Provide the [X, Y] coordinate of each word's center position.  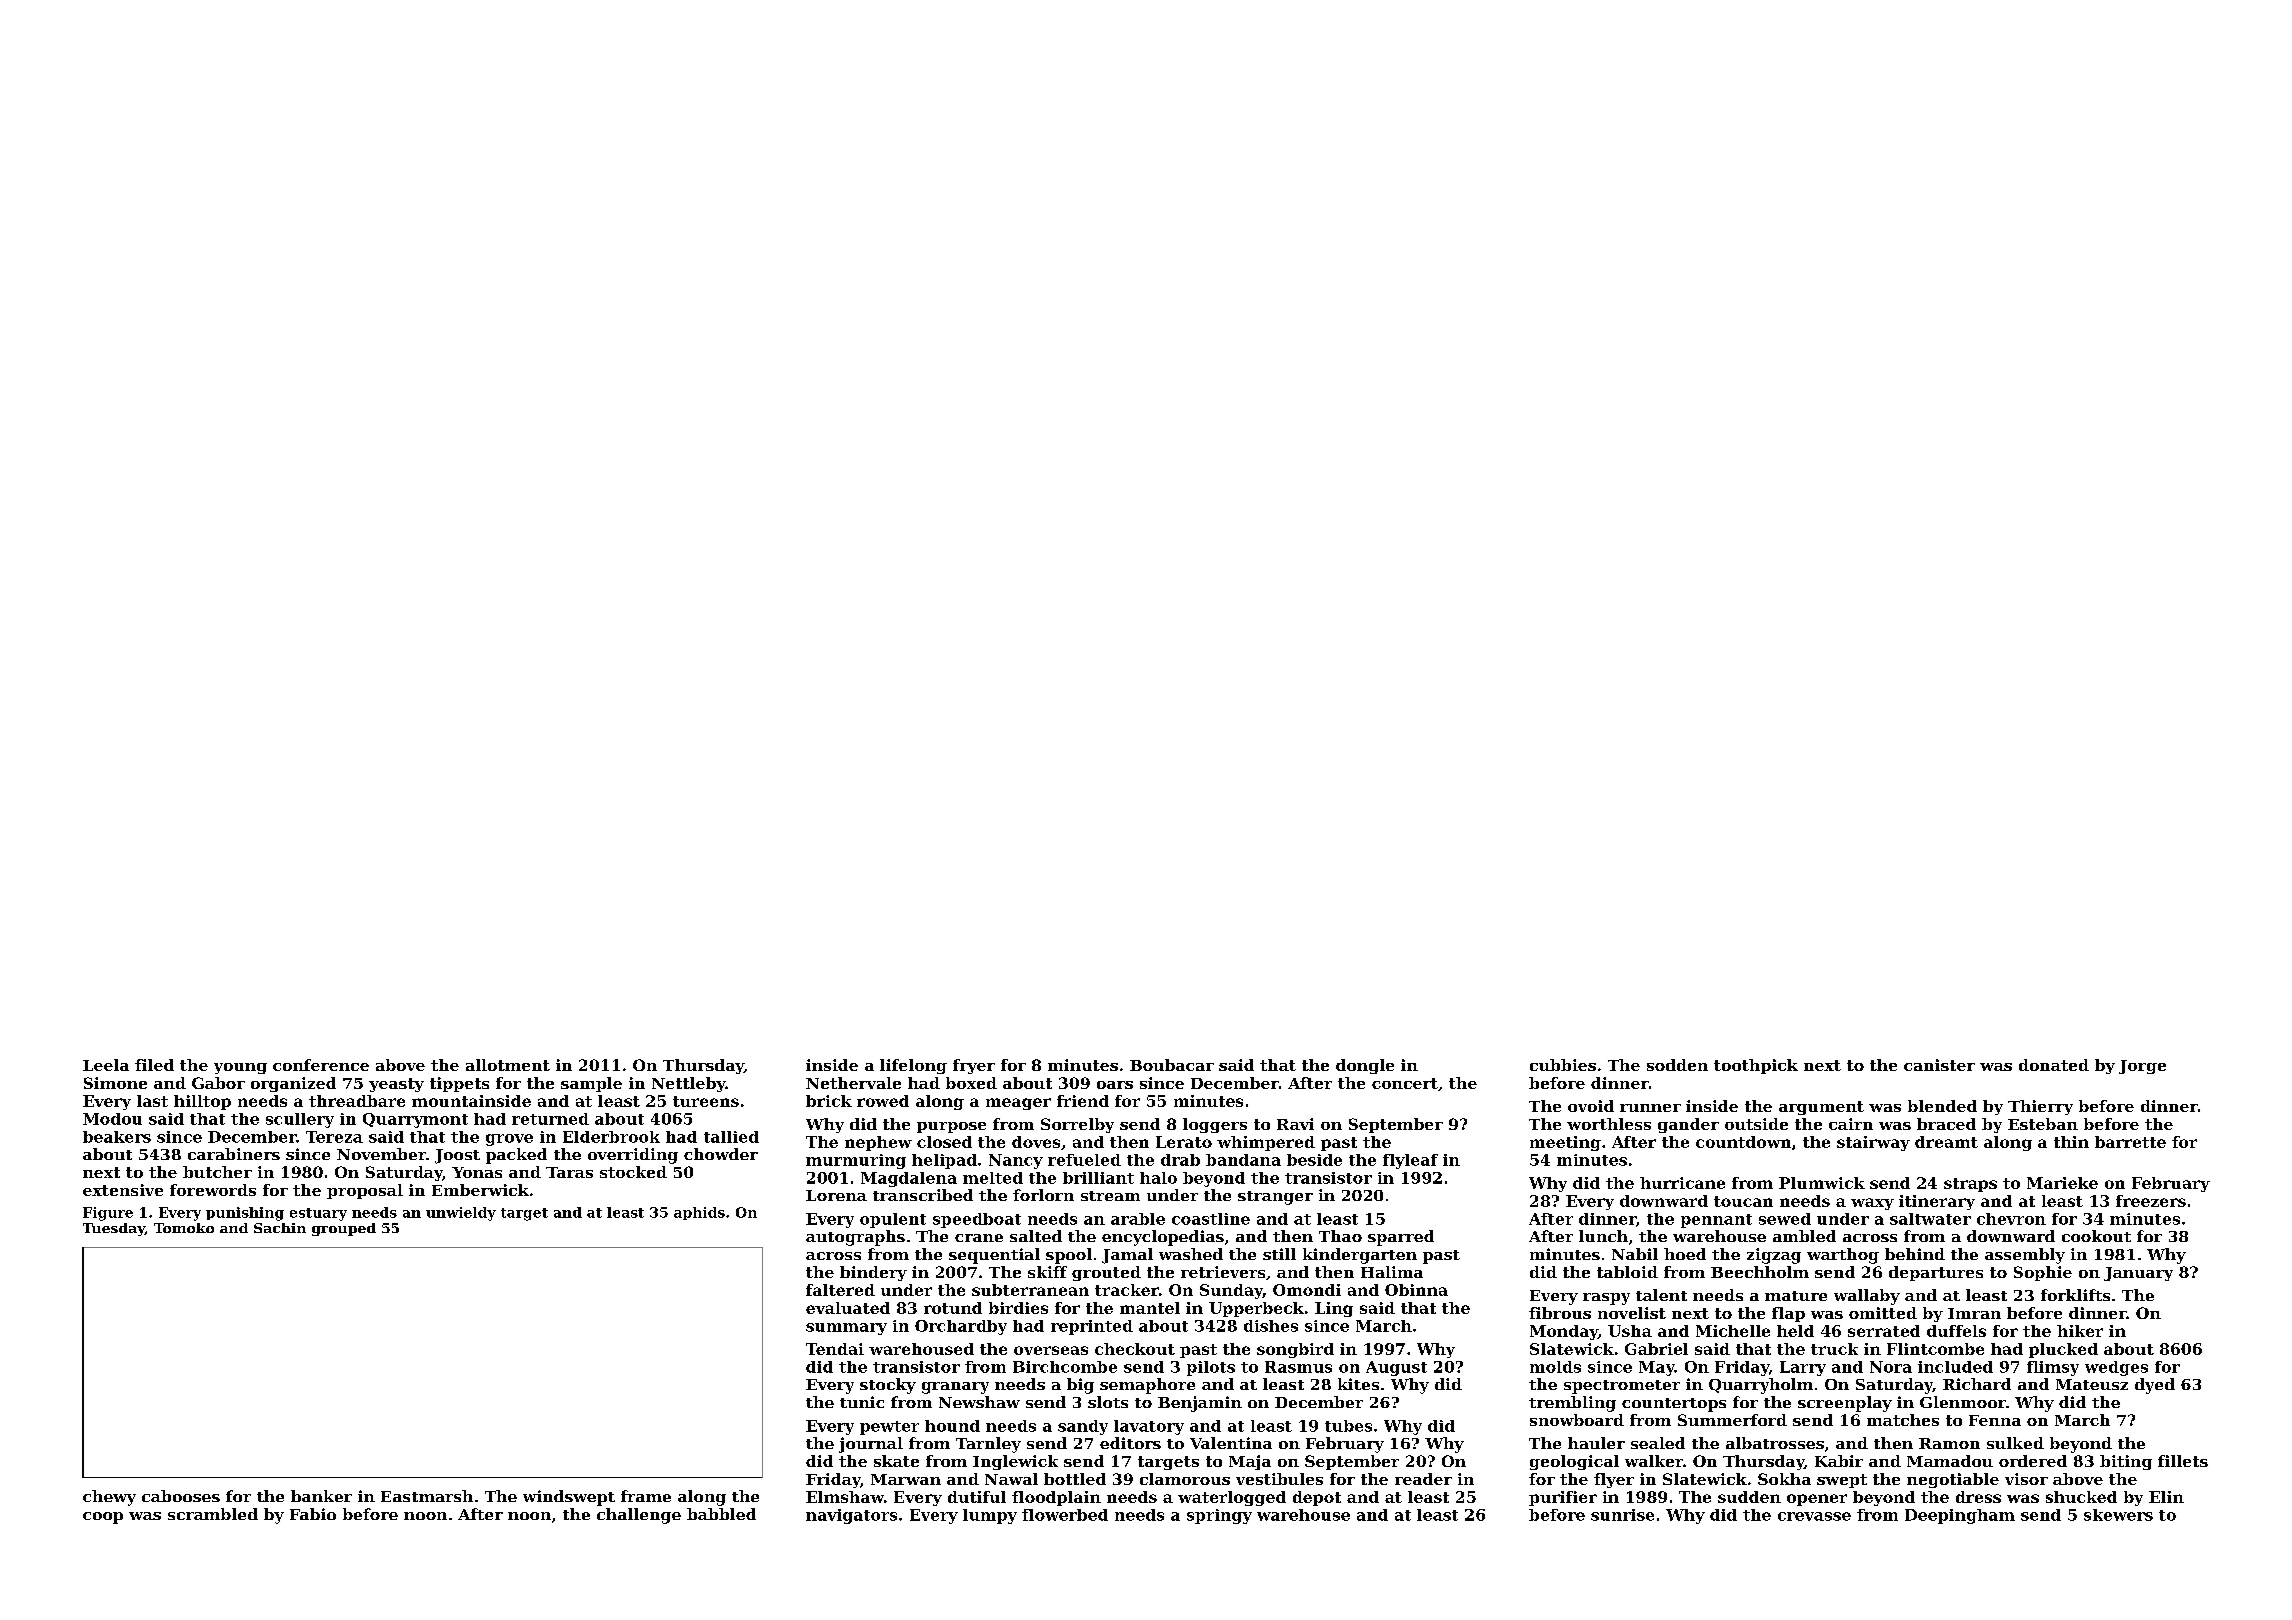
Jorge [2142, 1067]
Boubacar [1172, 1065]
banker [321, 1496]
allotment [508, 1065]
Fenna [1995, 1420]
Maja [1250, 1462]
